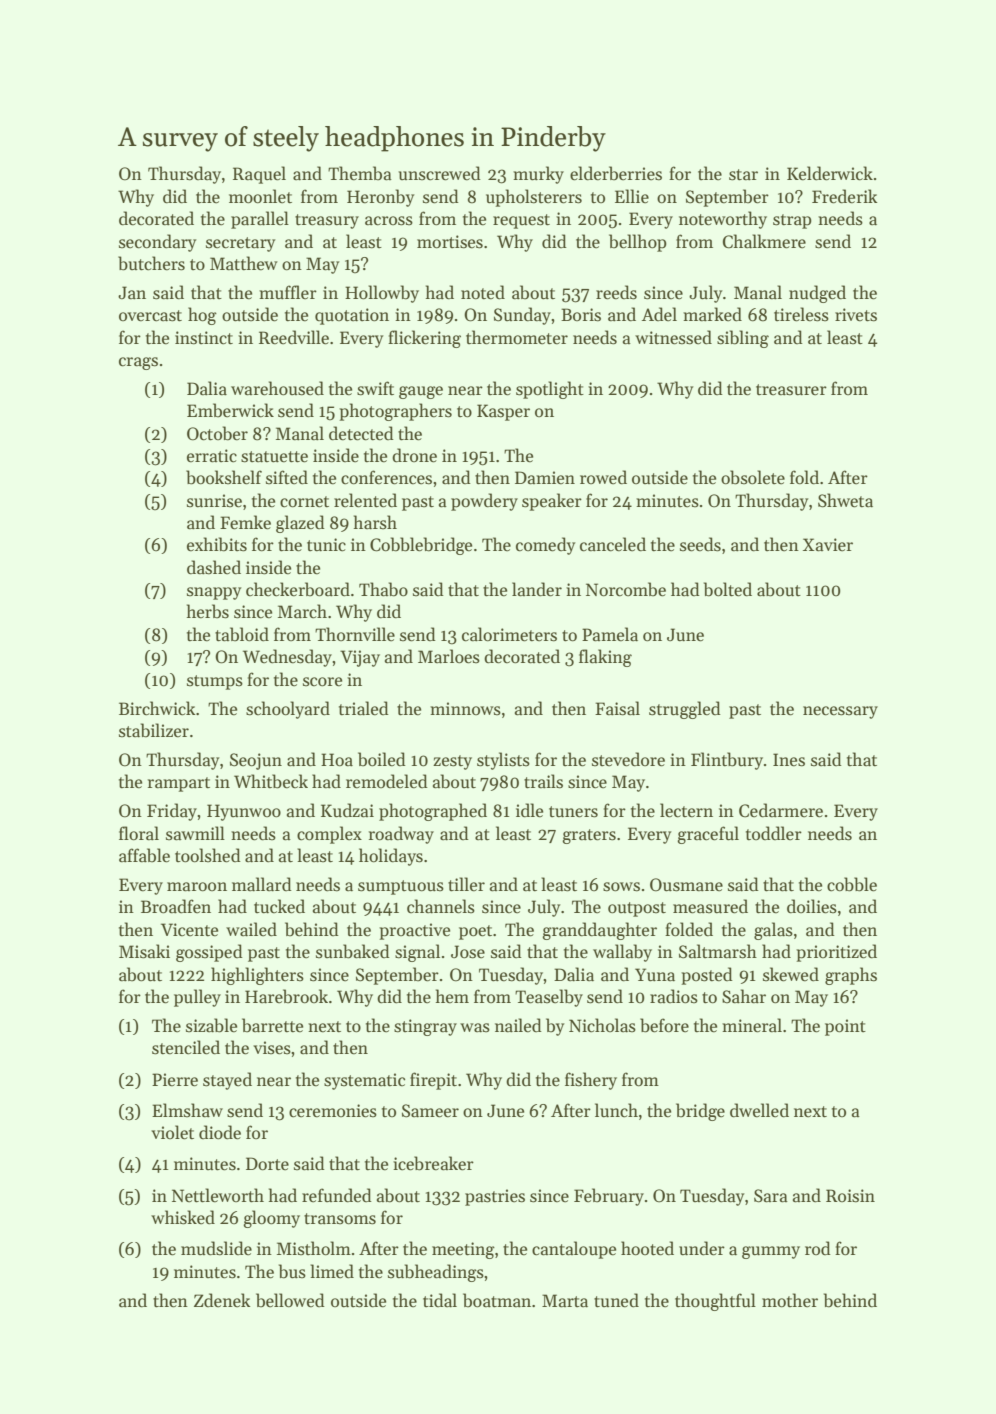 The width and height of the screenshot is (996, 1414). Describe the element at coordinates (202, 316) in the screenshot. I see `hog` at that location.
